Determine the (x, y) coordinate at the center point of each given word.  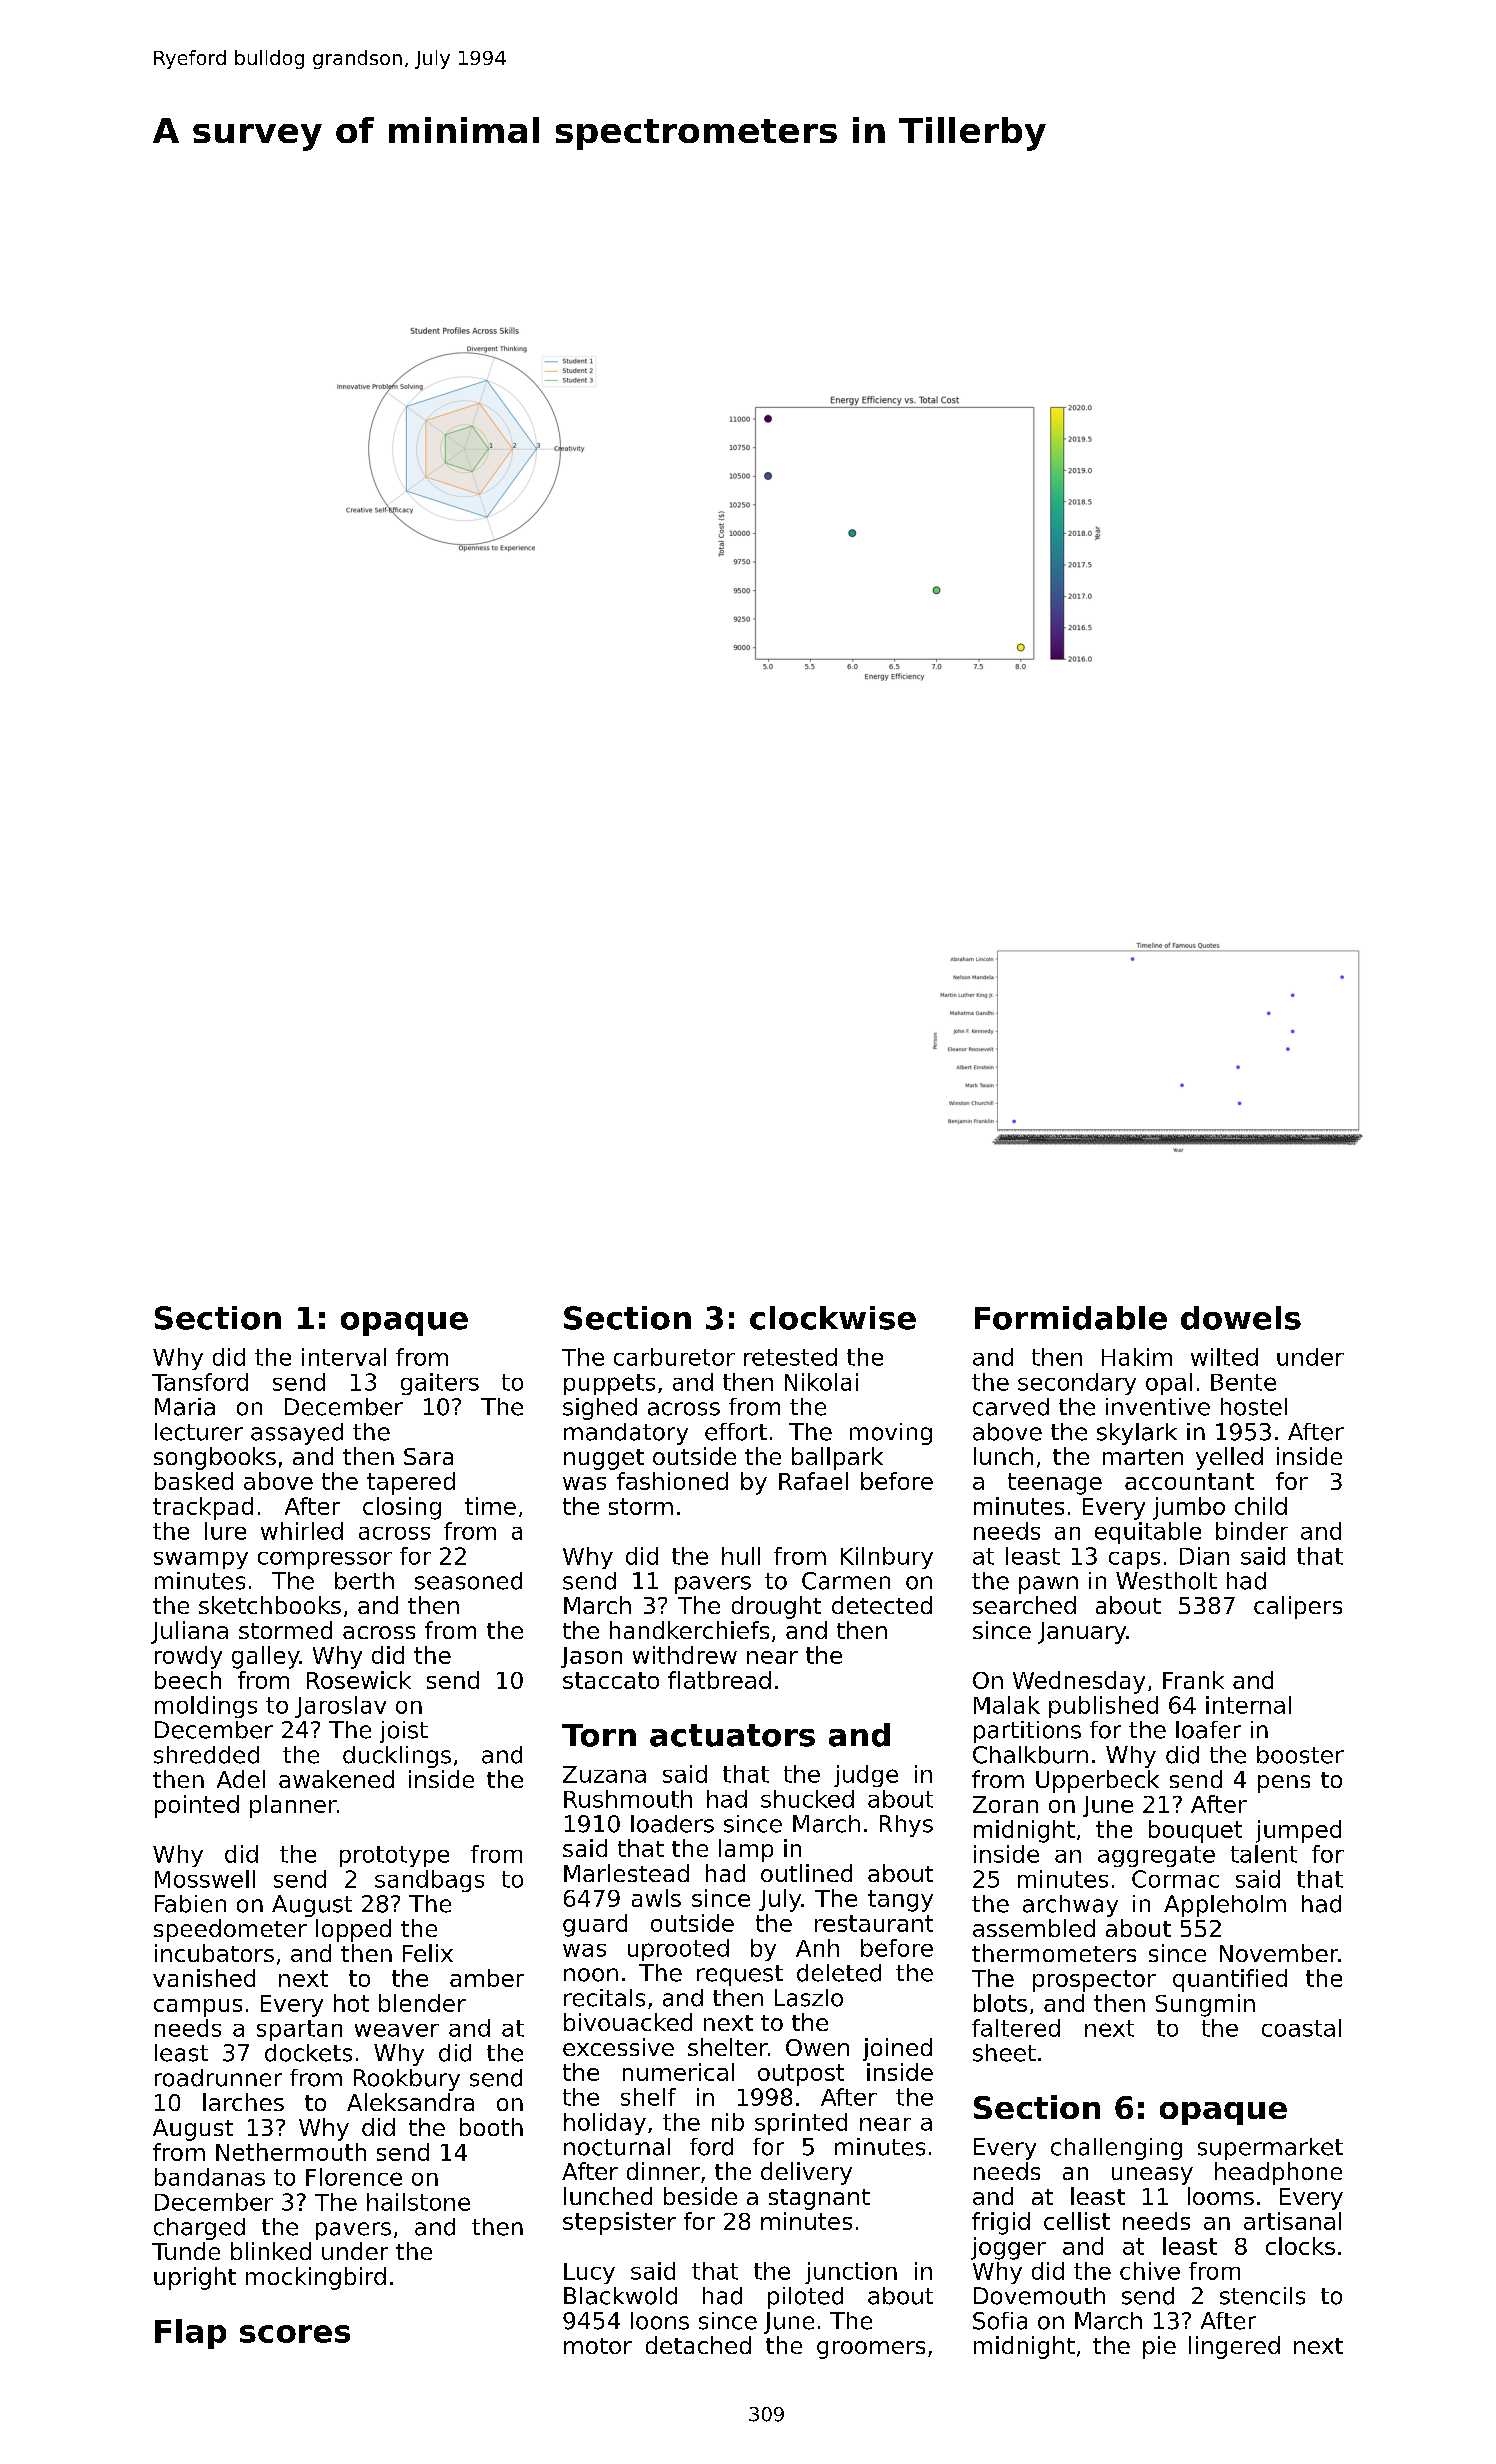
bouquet (1195, 1831)
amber (487, 1978)
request (740, 1975)
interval (344, 1357)
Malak (1007, 1705)
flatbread (719, 1680)
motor (598, 2346)
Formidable (1071, 1318)
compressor (325, 1560)
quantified (1230, 1980)
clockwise (833, 1318)
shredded (206, 1755)
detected (882, 1605)
